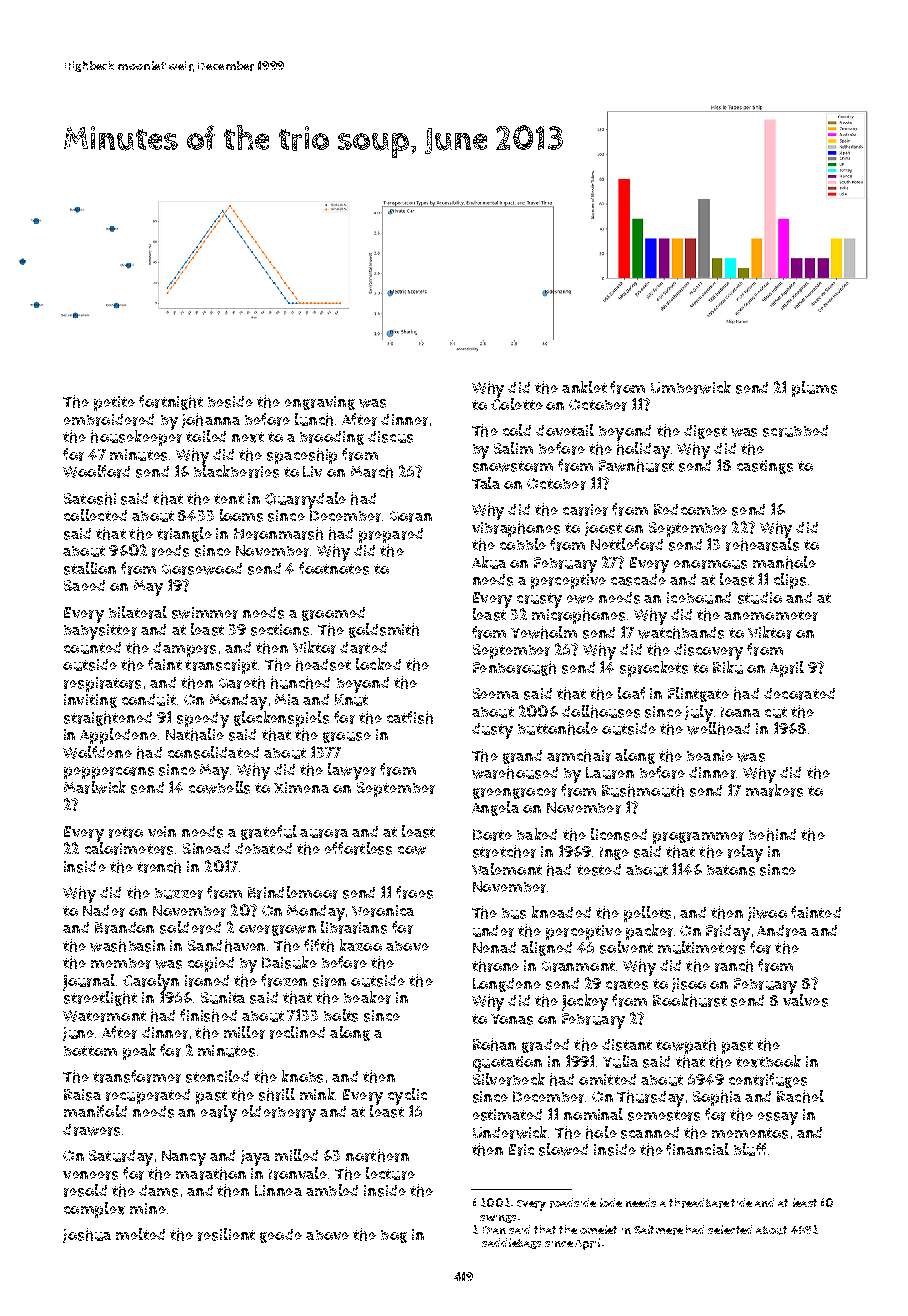 The width and height of the screenshot is (908, 1316). Describe the element at coordinates (140, 1234) in the screenshot. I see `melted` at that location.
